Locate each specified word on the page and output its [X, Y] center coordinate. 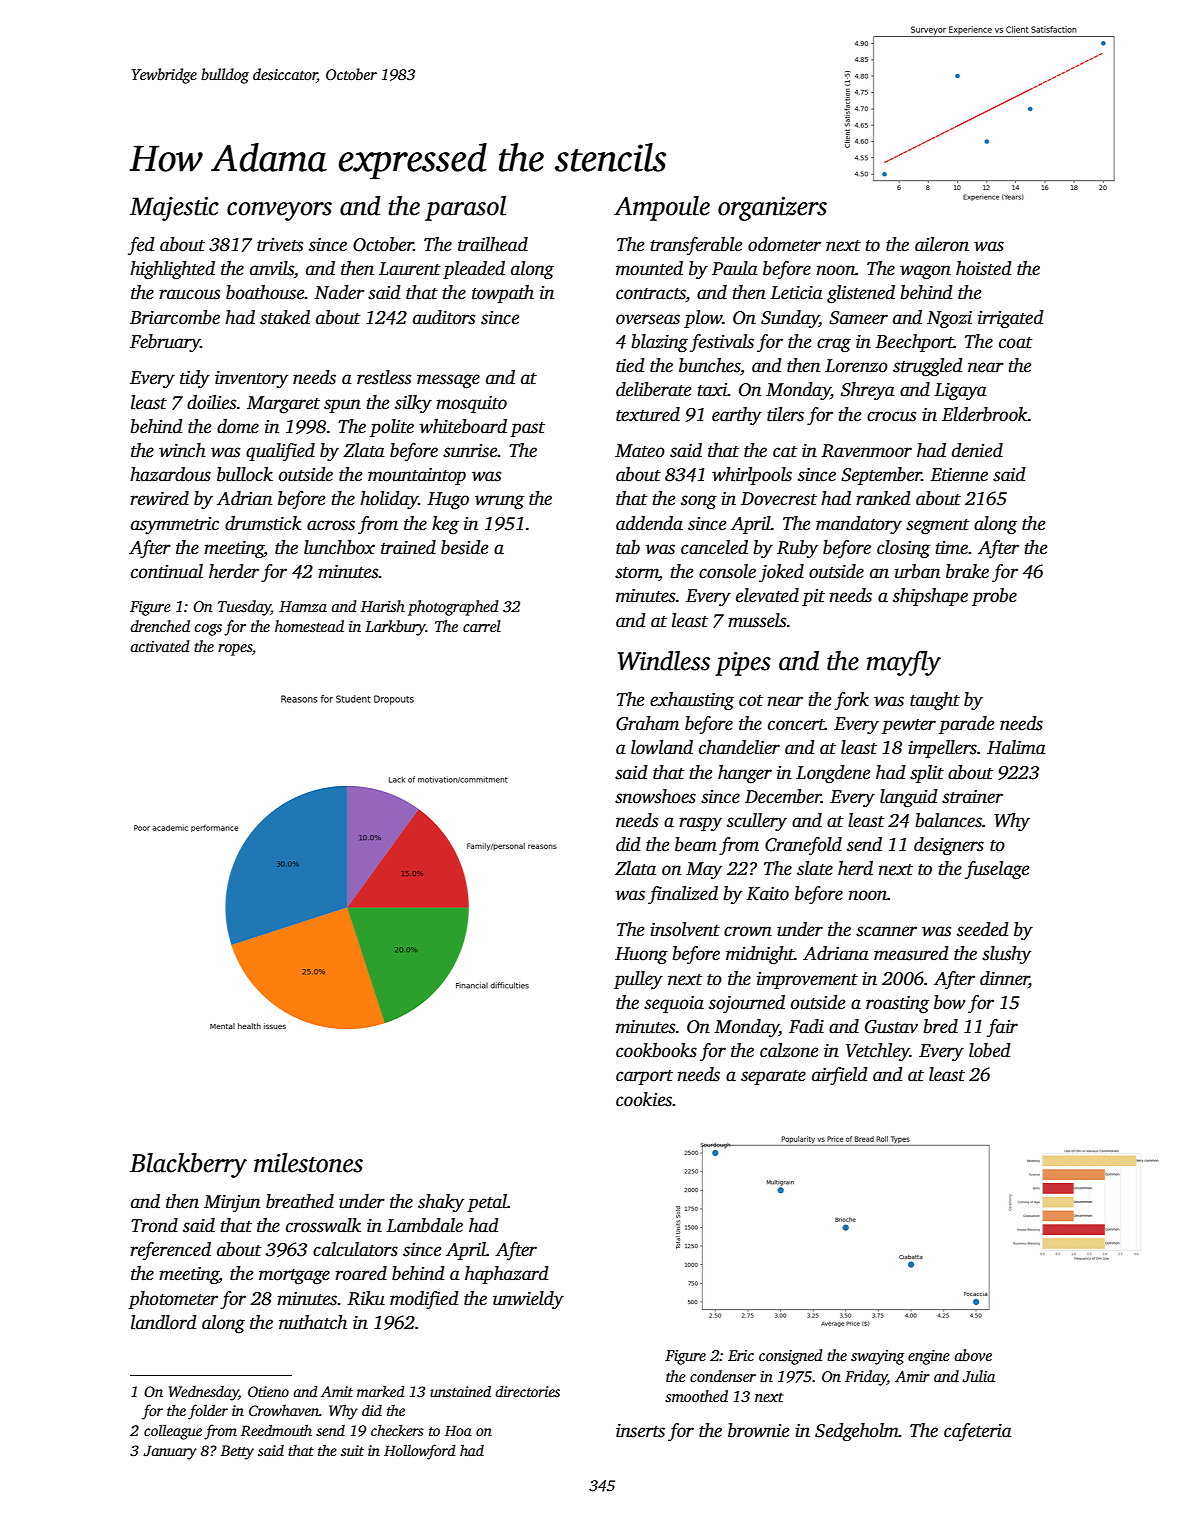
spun [342, 406]
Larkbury [395, 628]
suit [352, 1450]
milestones [308, 1163]
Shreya [868, 391]
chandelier [739, 747]
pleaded [474, 270]
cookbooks [656, 1050]
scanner [886, 931]
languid [909, 798]
